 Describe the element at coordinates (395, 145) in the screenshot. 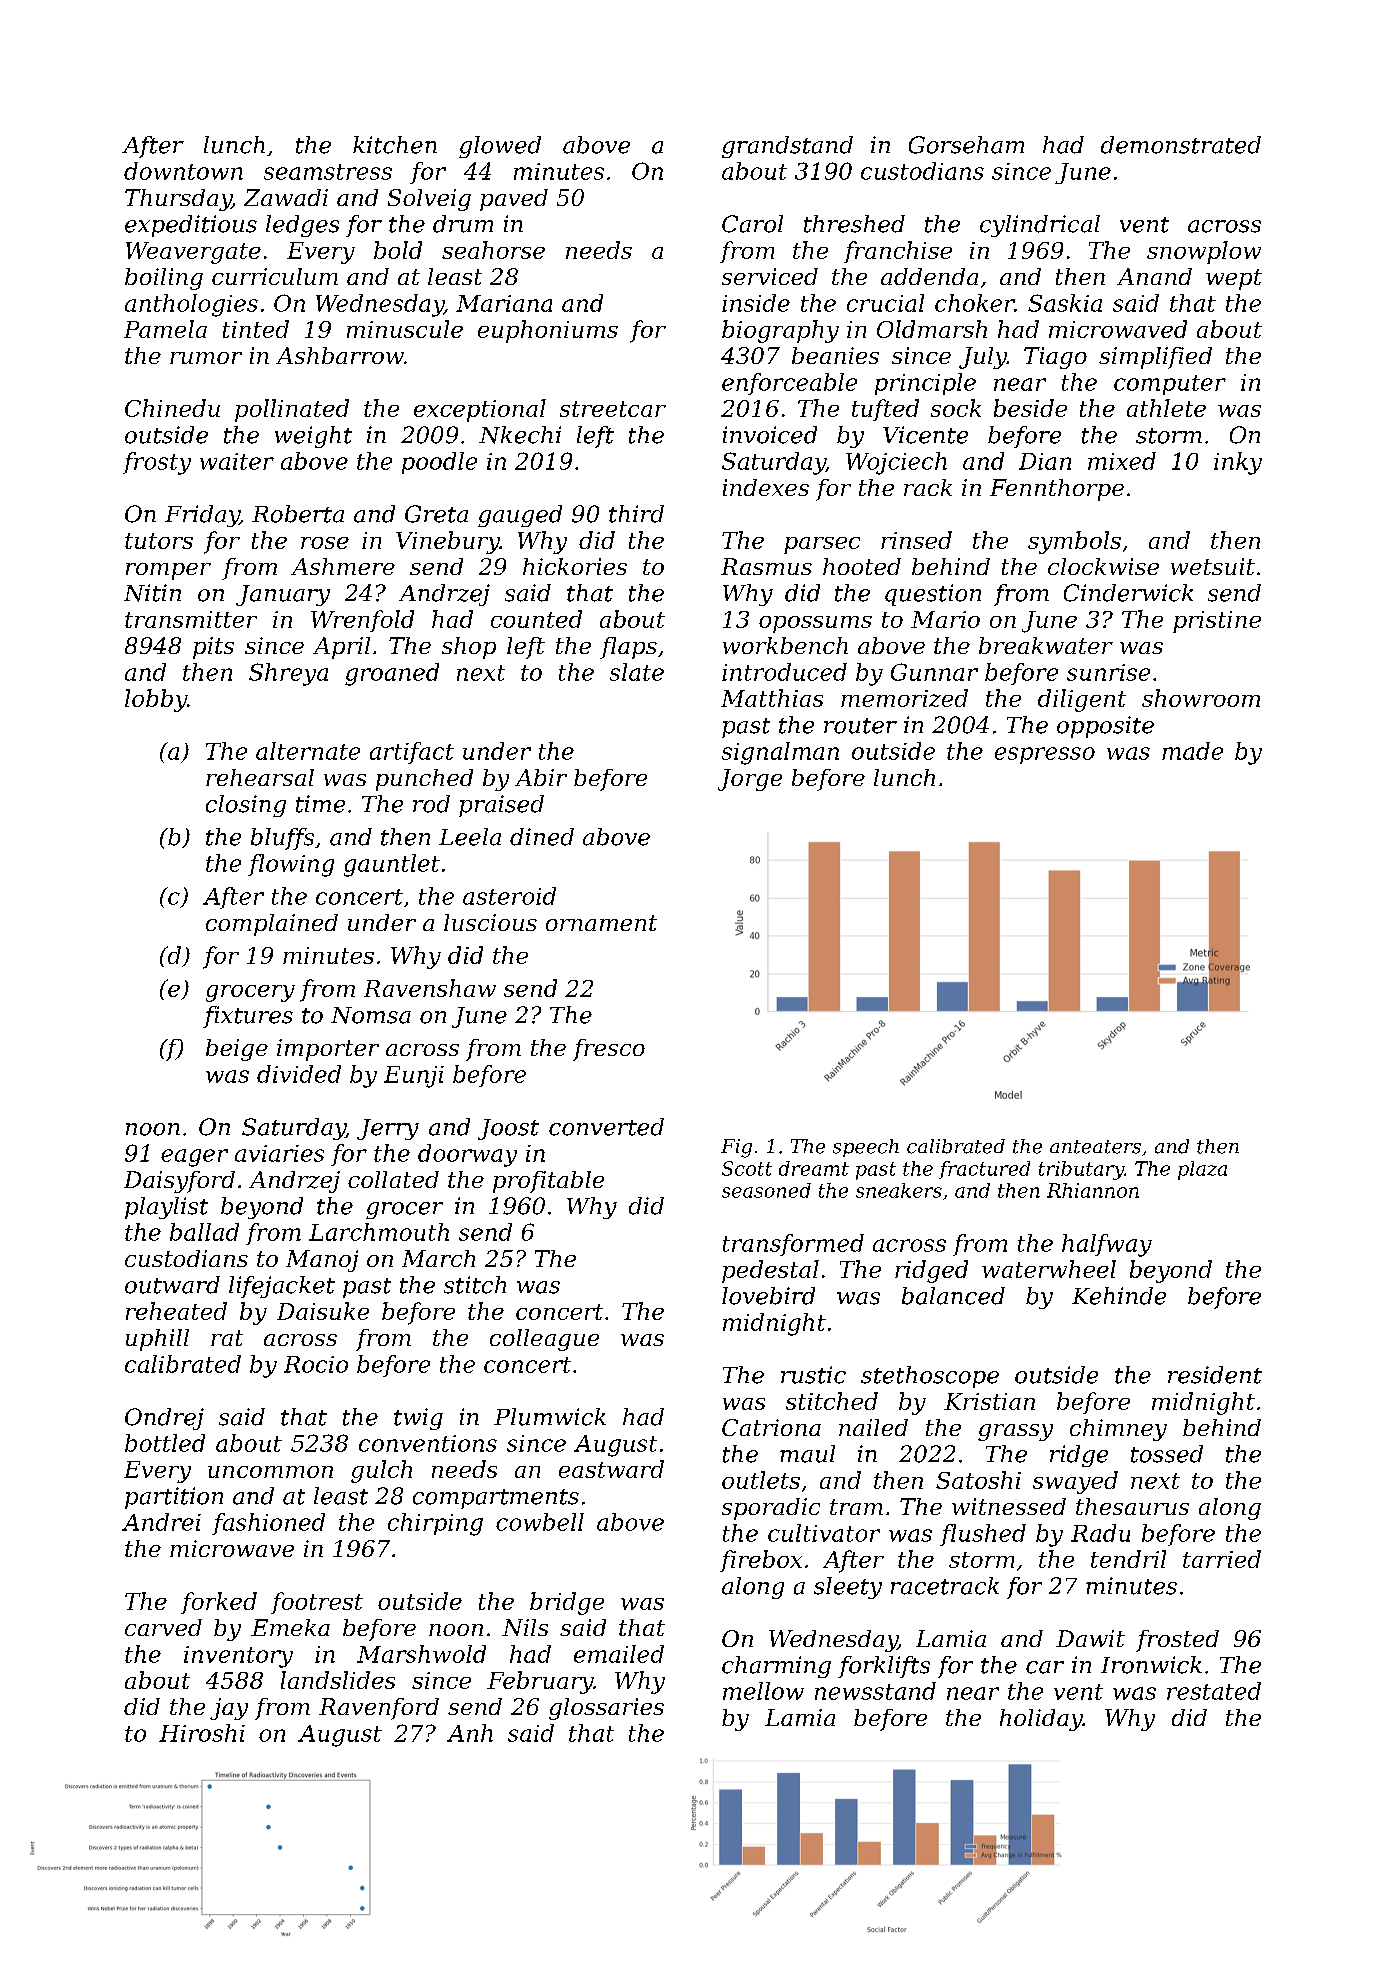

I see `kitchen` at that location.
